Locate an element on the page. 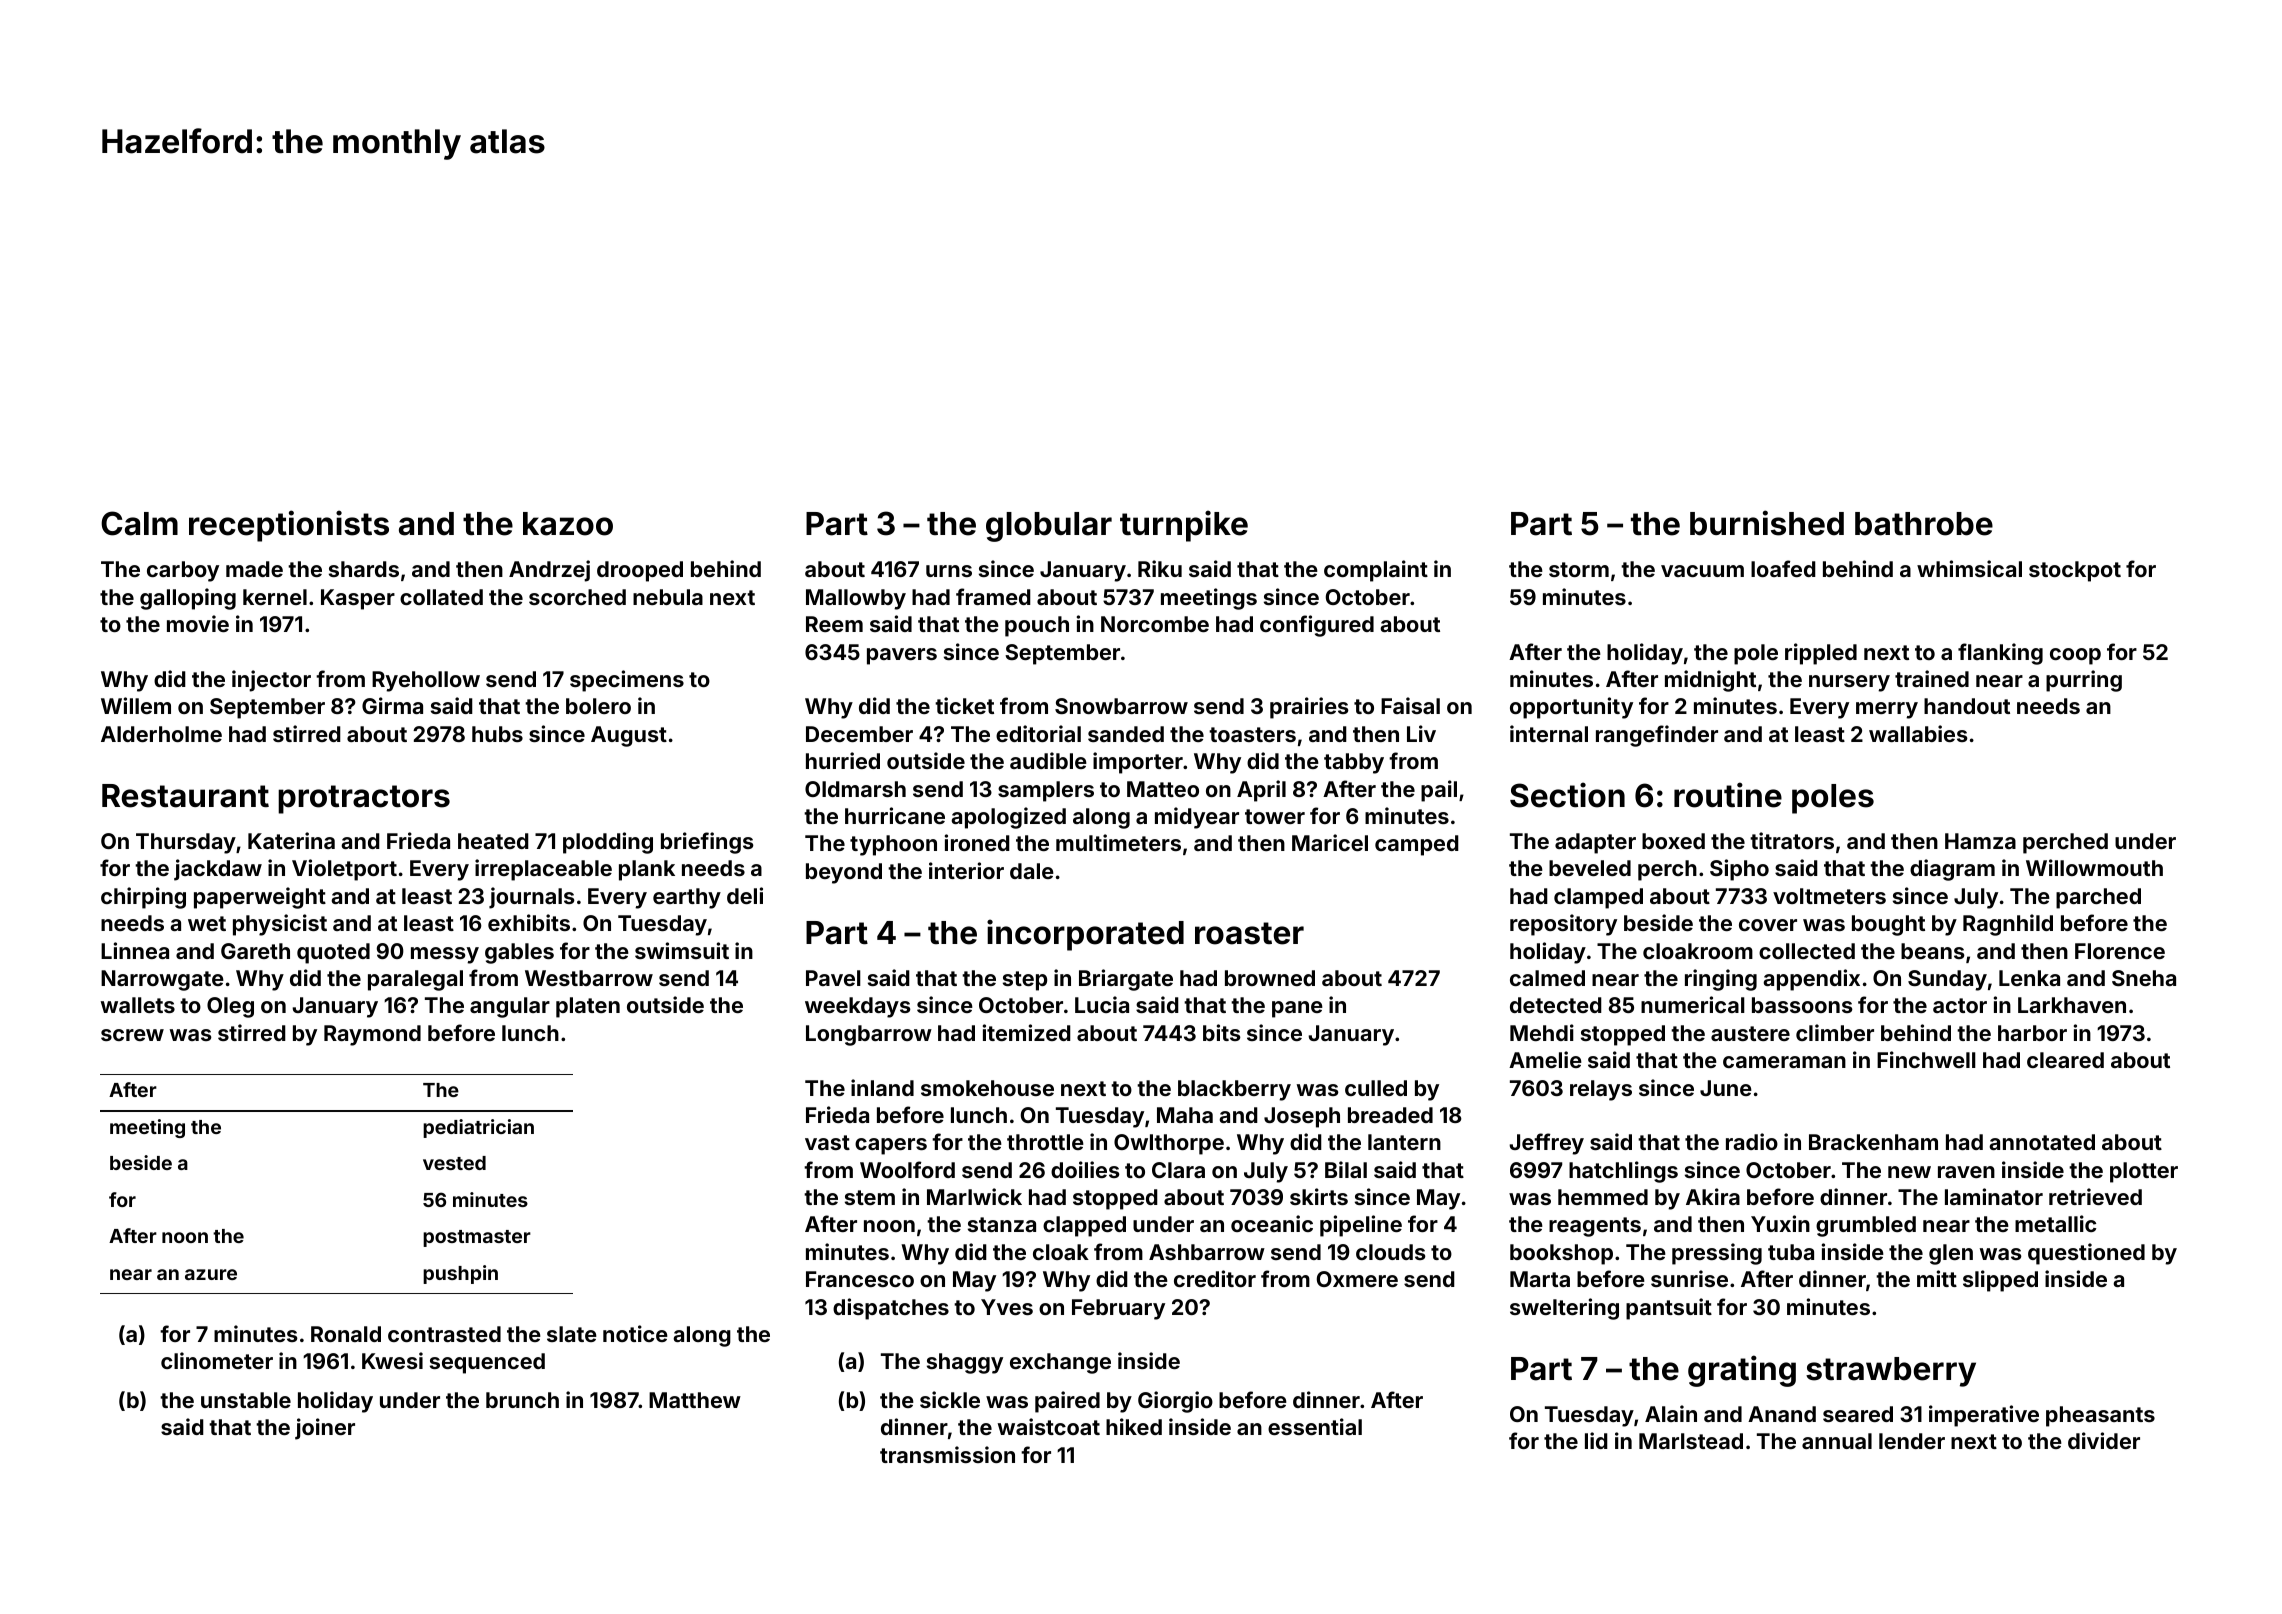 The width and height of the document is (2282, 1614). exchange is located at coordinates (1060, 1363).
